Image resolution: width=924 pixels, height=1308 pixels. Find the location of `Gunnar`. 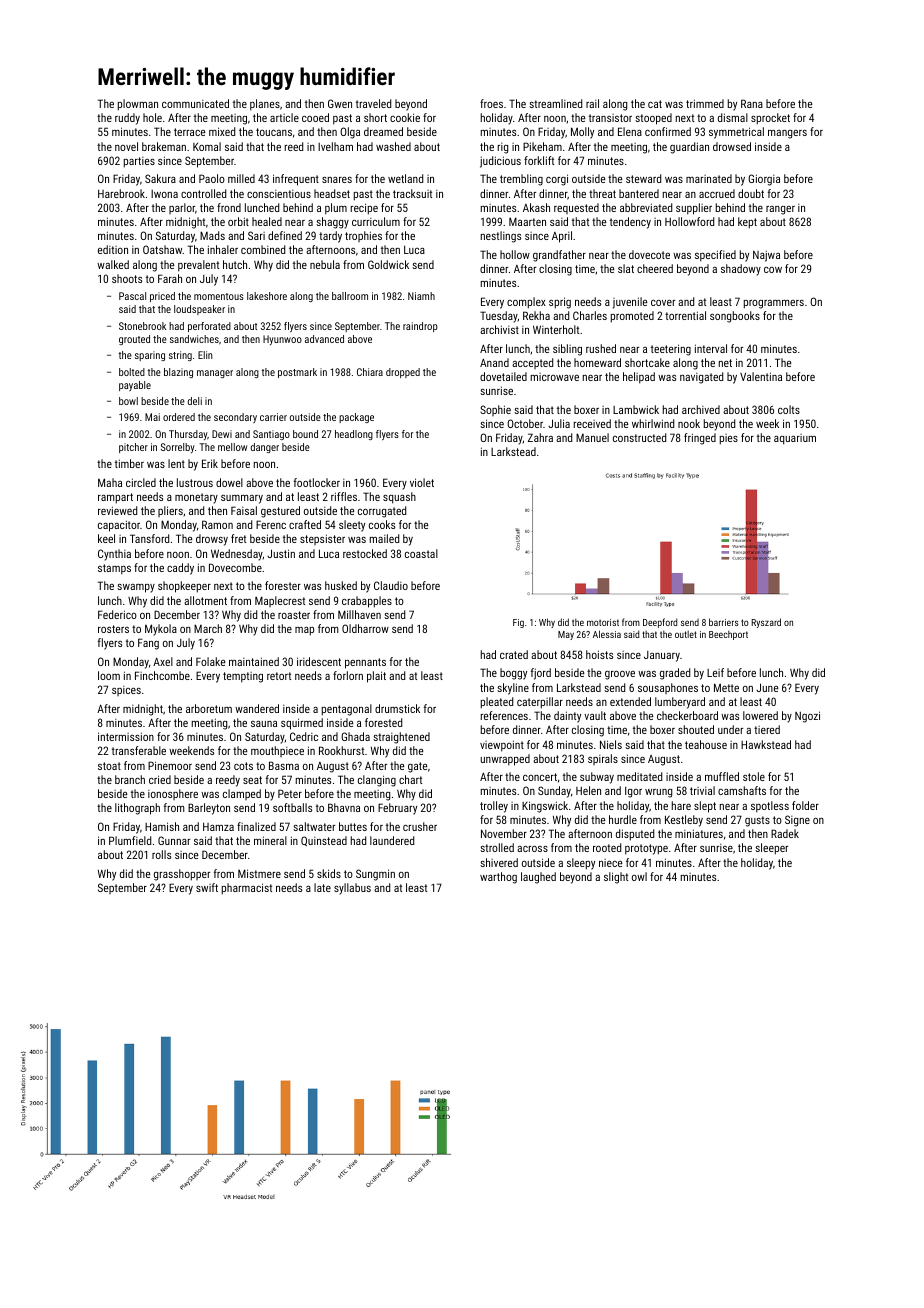

Gunnar is located at coordinates (174, 840).
